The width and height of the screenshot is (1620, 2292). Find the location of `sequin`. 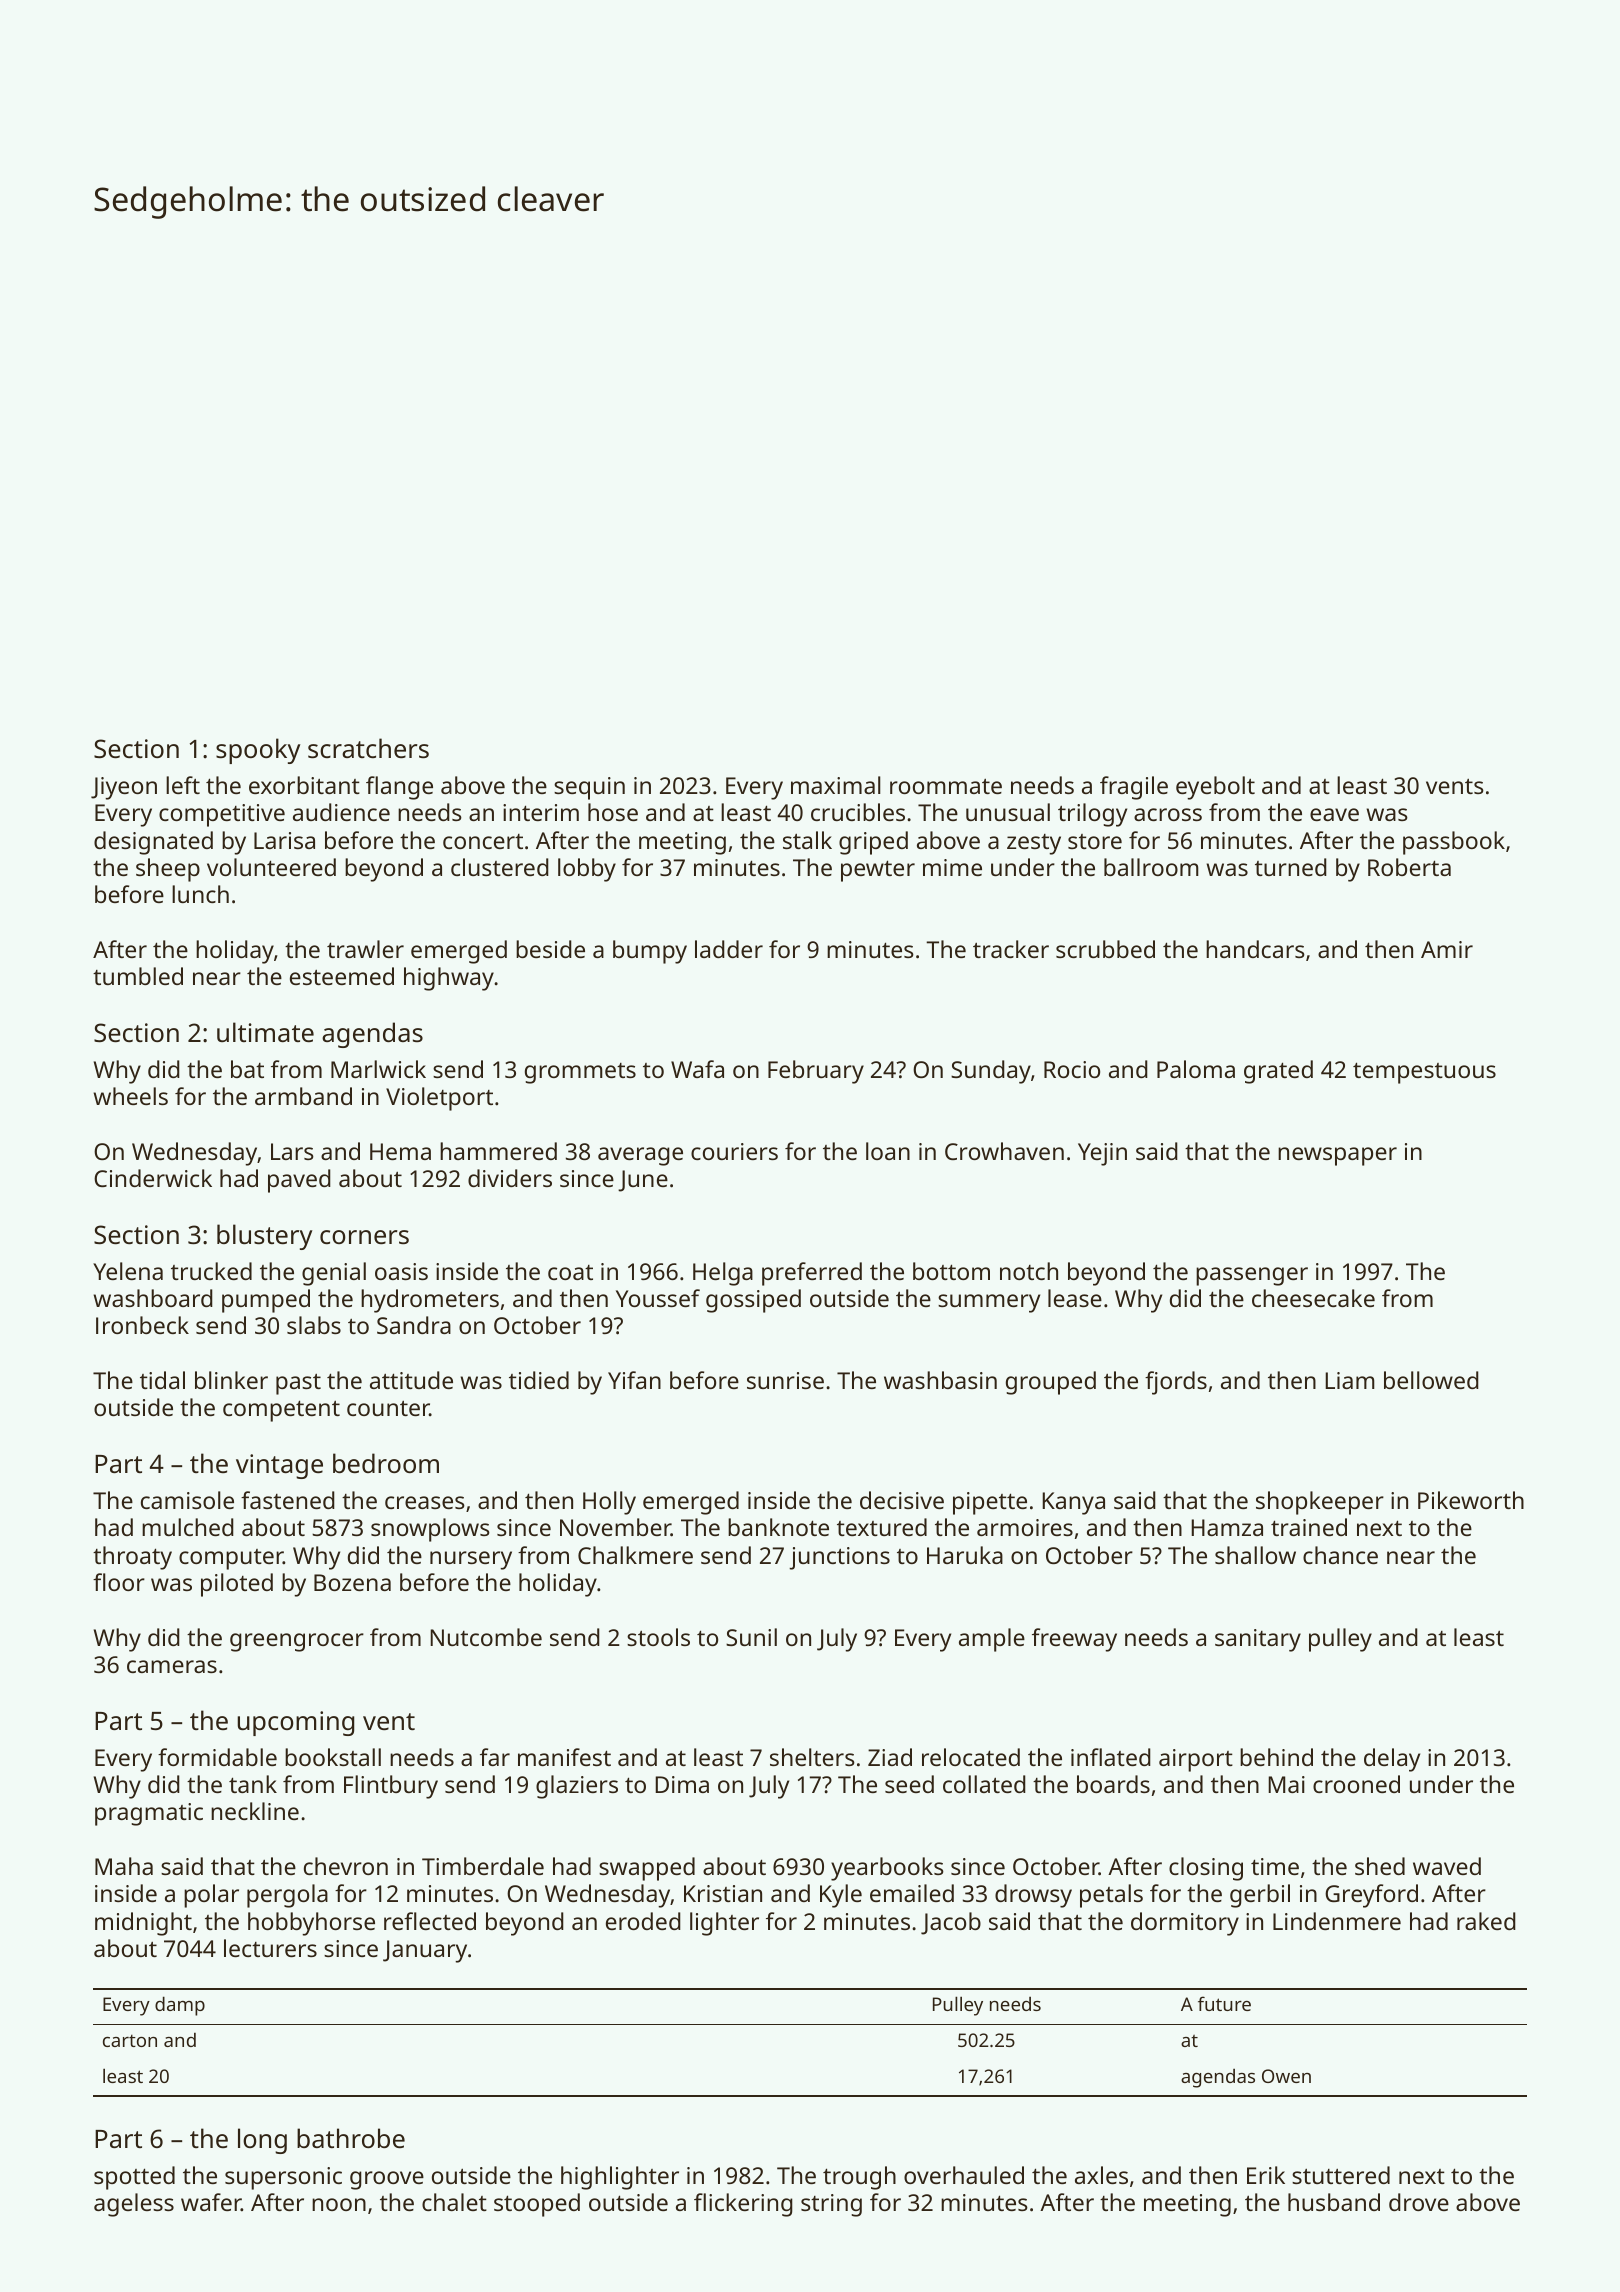

sequin is located at coordinates (589, 788).
